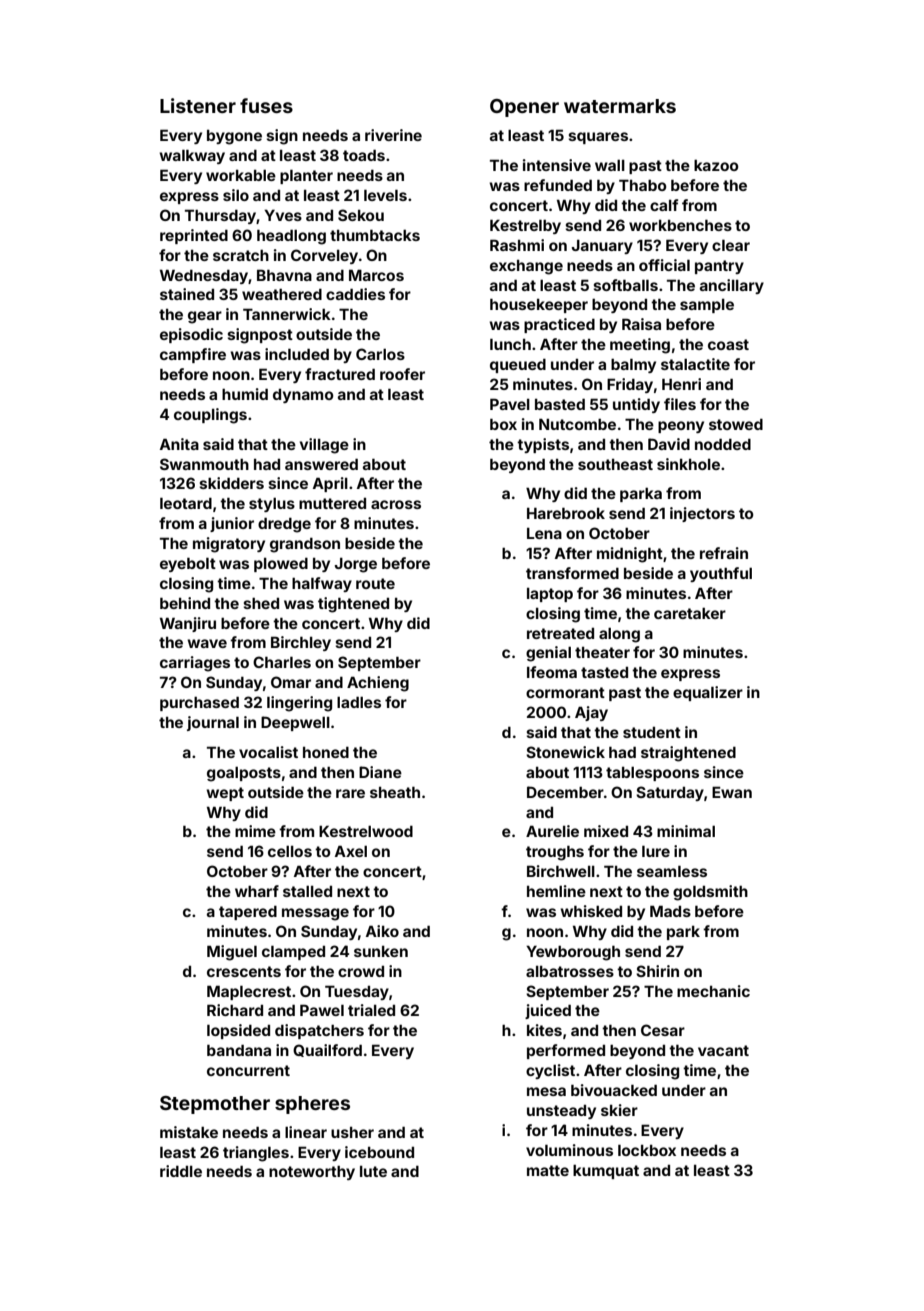  What do you see at coordinates (393, 135) in the page?
I see `riverine` at bounding box center [393, 135].
